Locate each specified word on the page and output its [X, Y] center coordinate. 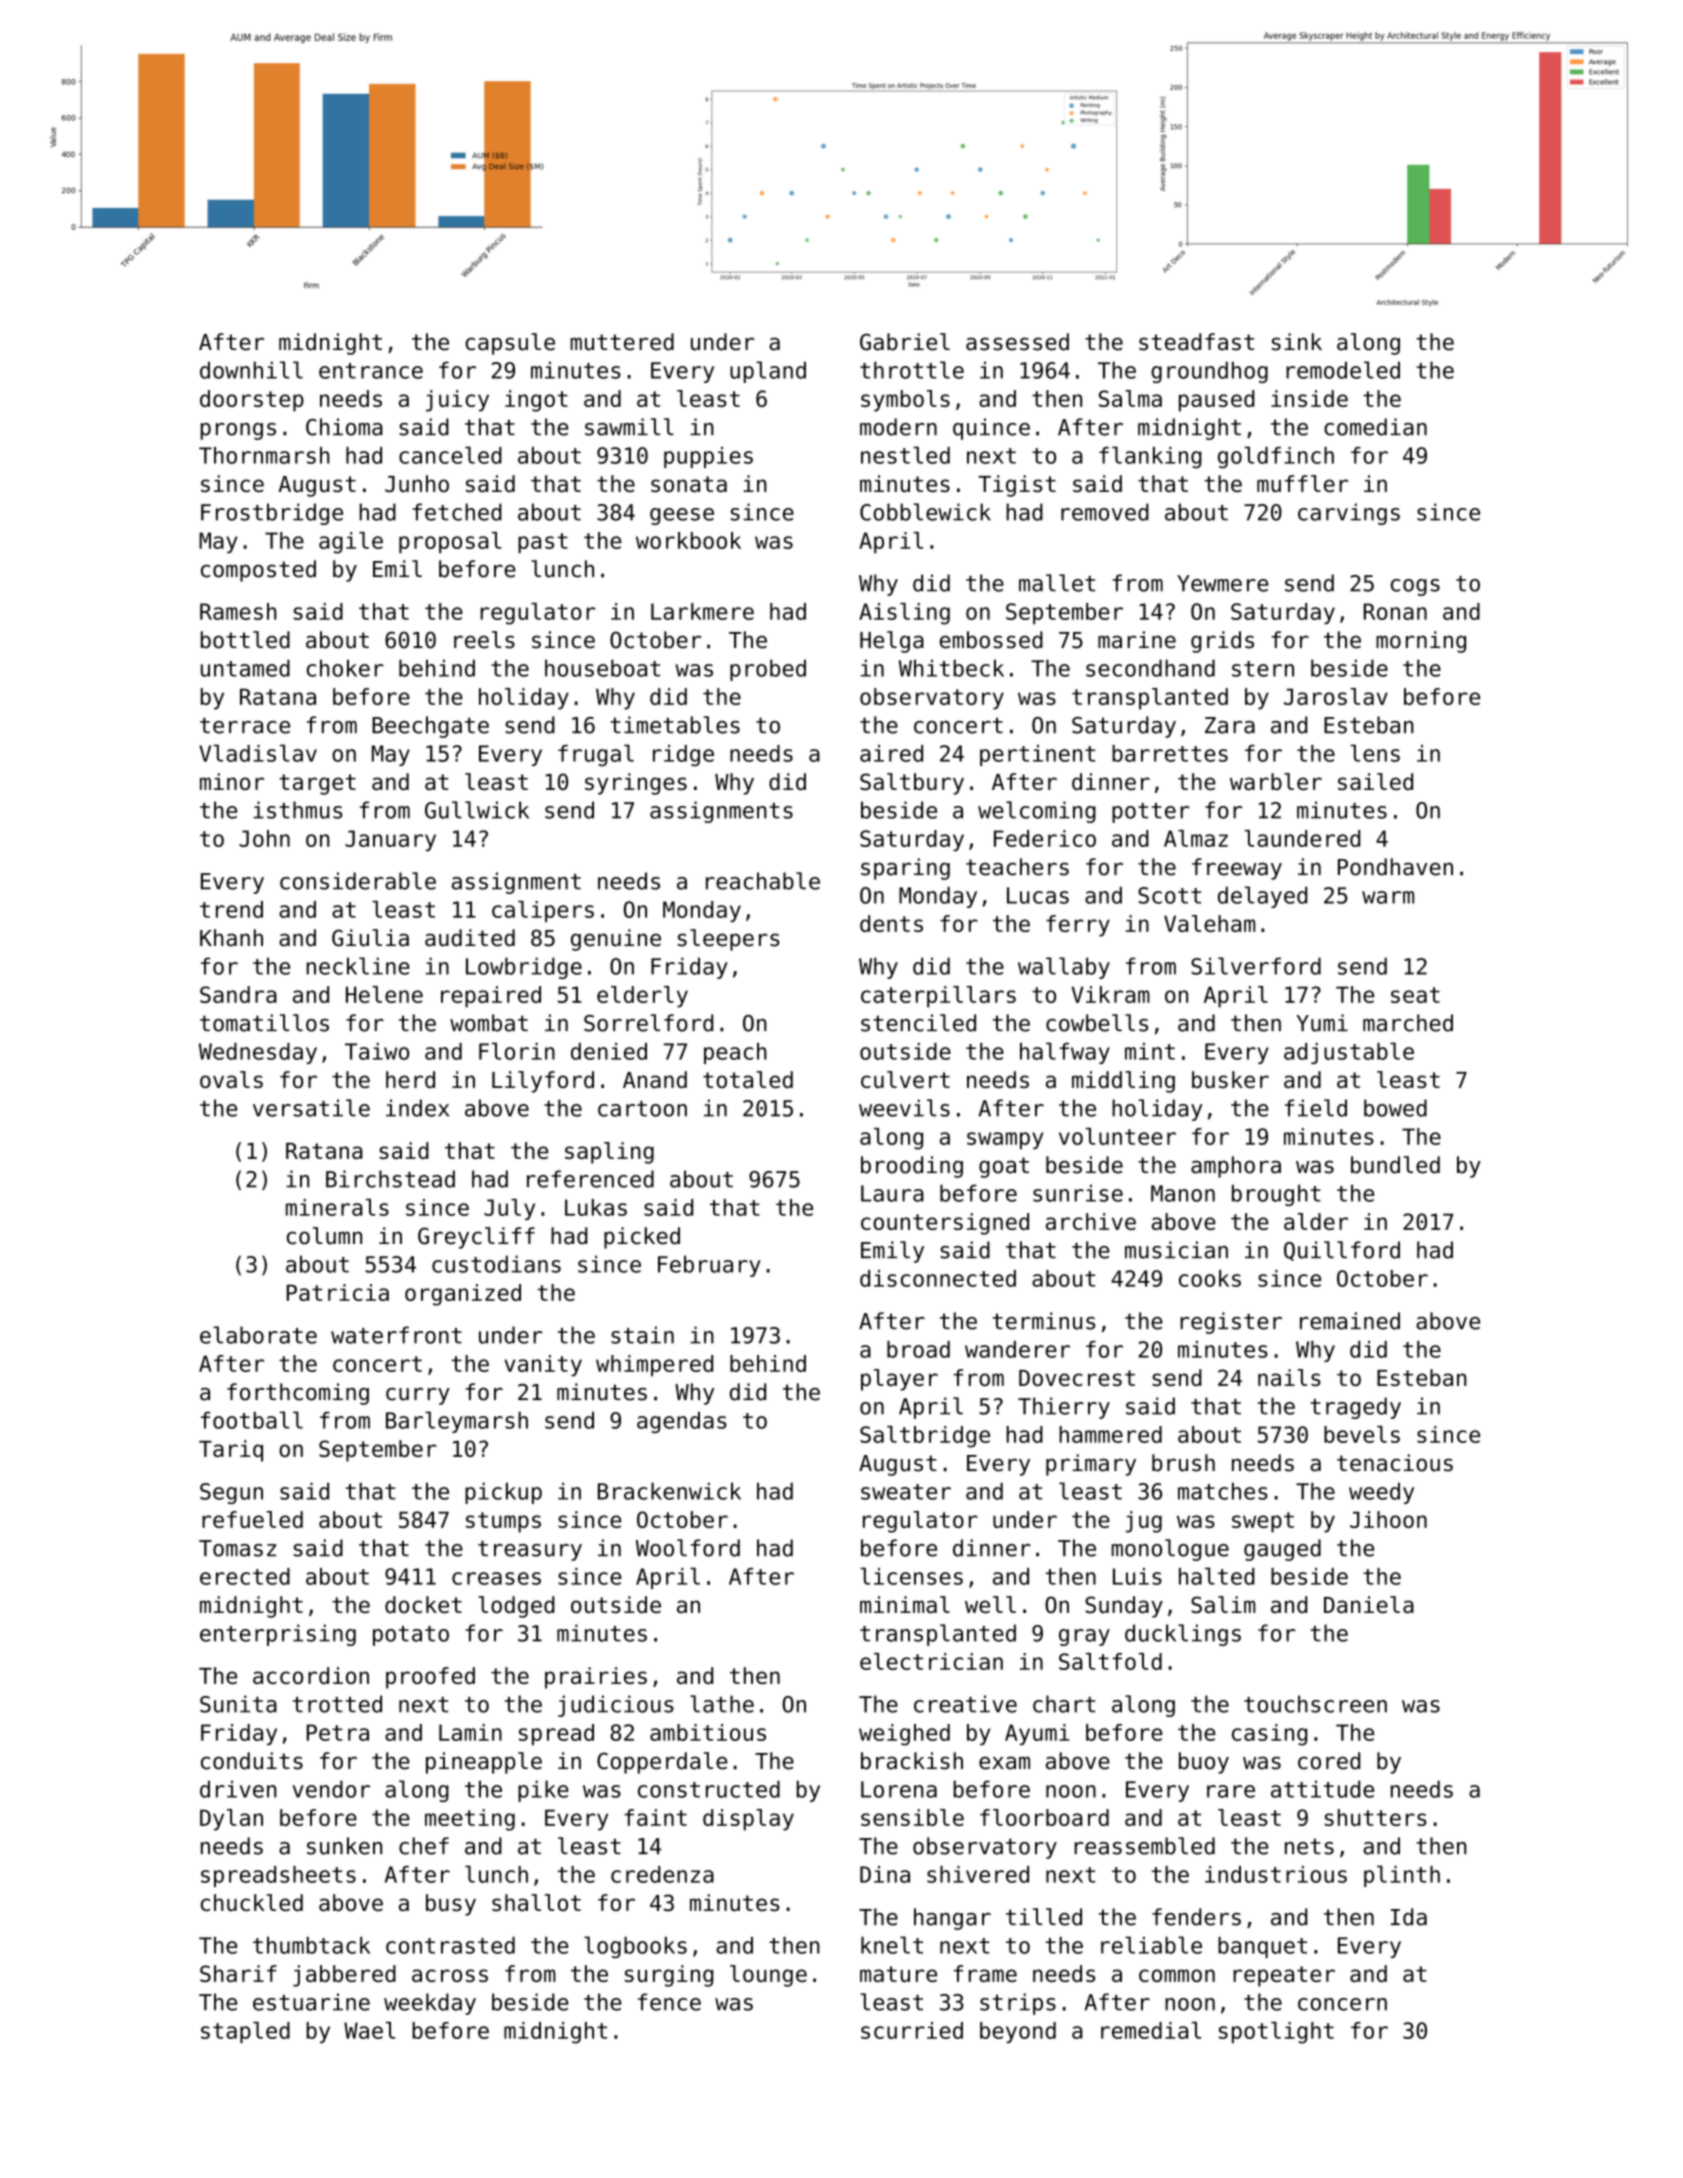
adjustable [1349, 1053]
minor [232, 781]
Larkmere [702, 611]
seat [1415, 995]
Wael [370, 2030]
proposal [450, 543]
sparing [905, 869]
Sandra [238, 994]
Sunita [238, 1704]
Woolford [688, 1548]
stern [1263, 669]
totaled [748, 1079]
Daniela [1369, 1604]
